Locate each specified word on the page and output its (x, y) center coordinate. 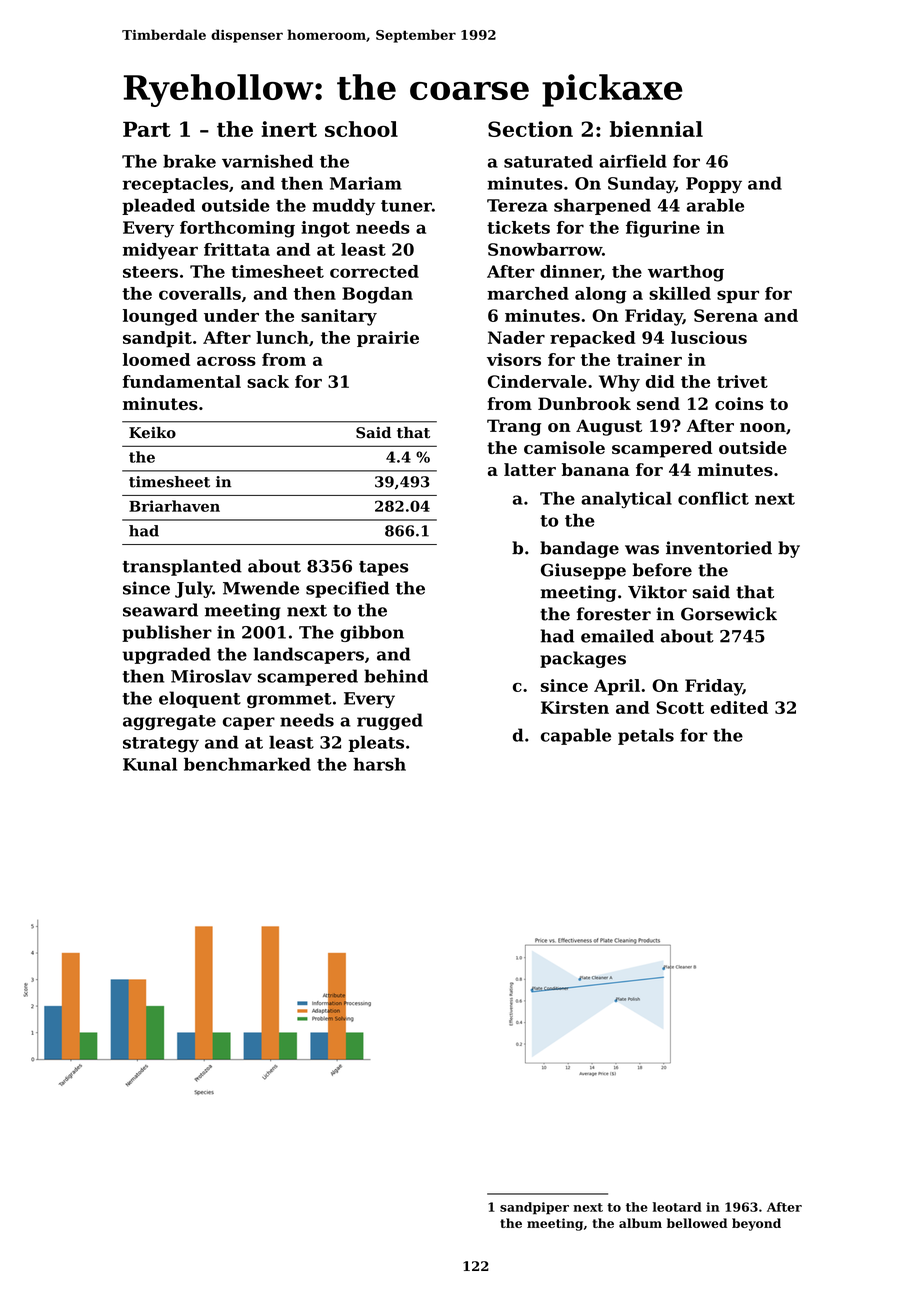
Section (530, 129)
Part (147, 129)
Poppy (714, 185)
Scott (680, 707)
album (640, 1223)
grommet (289, 700)
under (231, 315)
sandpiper (534, 1208)
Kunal (150, 764)
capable (576, 736)
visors (514, 359)
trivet (742, 381)
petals (646, 736)
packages (583, 659)
